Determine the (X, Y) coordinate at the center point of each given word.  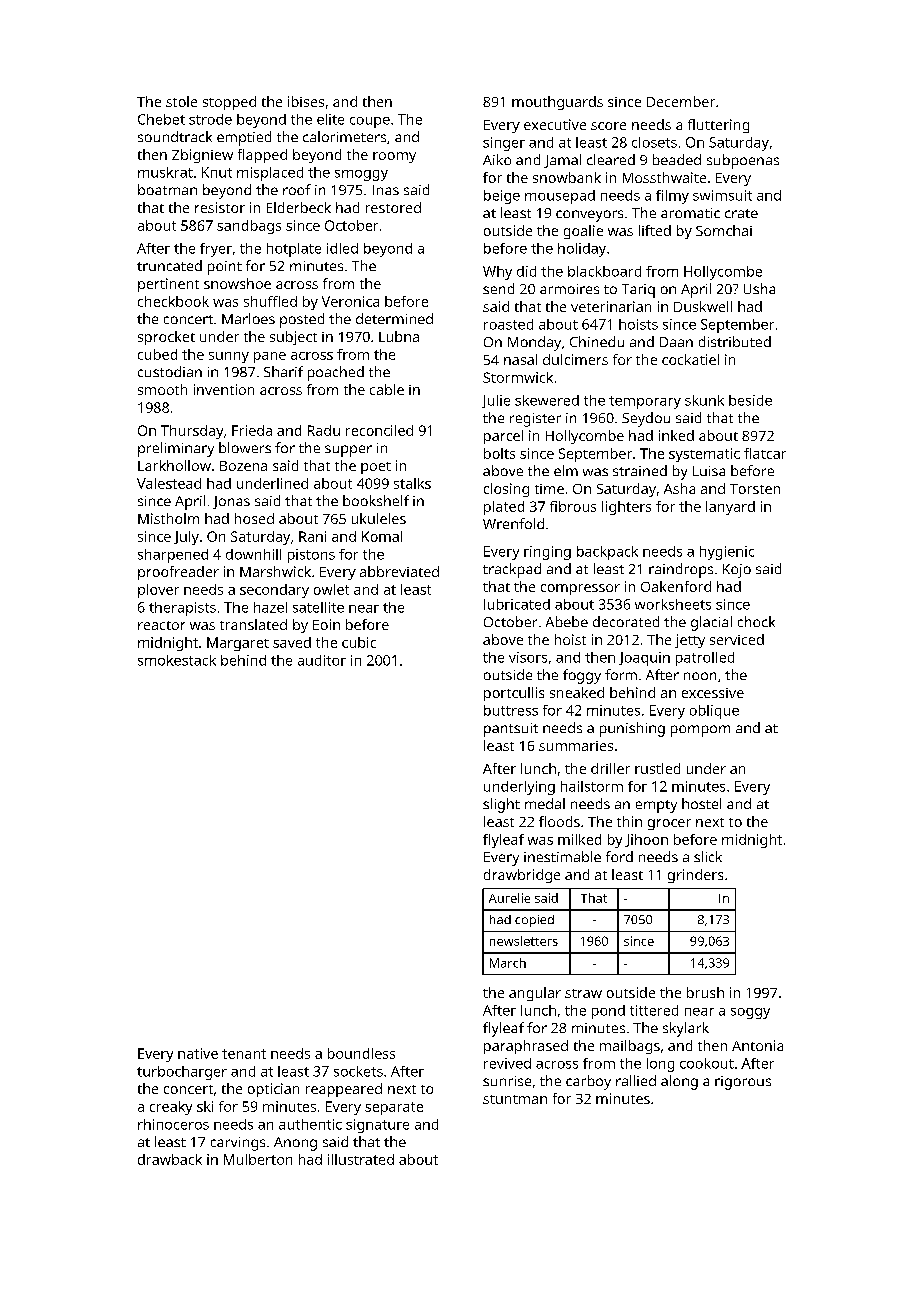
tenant (244, 1054)
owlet (331, 589)
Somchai (724, 230)
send (498, 288)
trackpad (512, 570)
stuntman (515, 1099)
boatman (167, 189)
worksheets (673, 604)
